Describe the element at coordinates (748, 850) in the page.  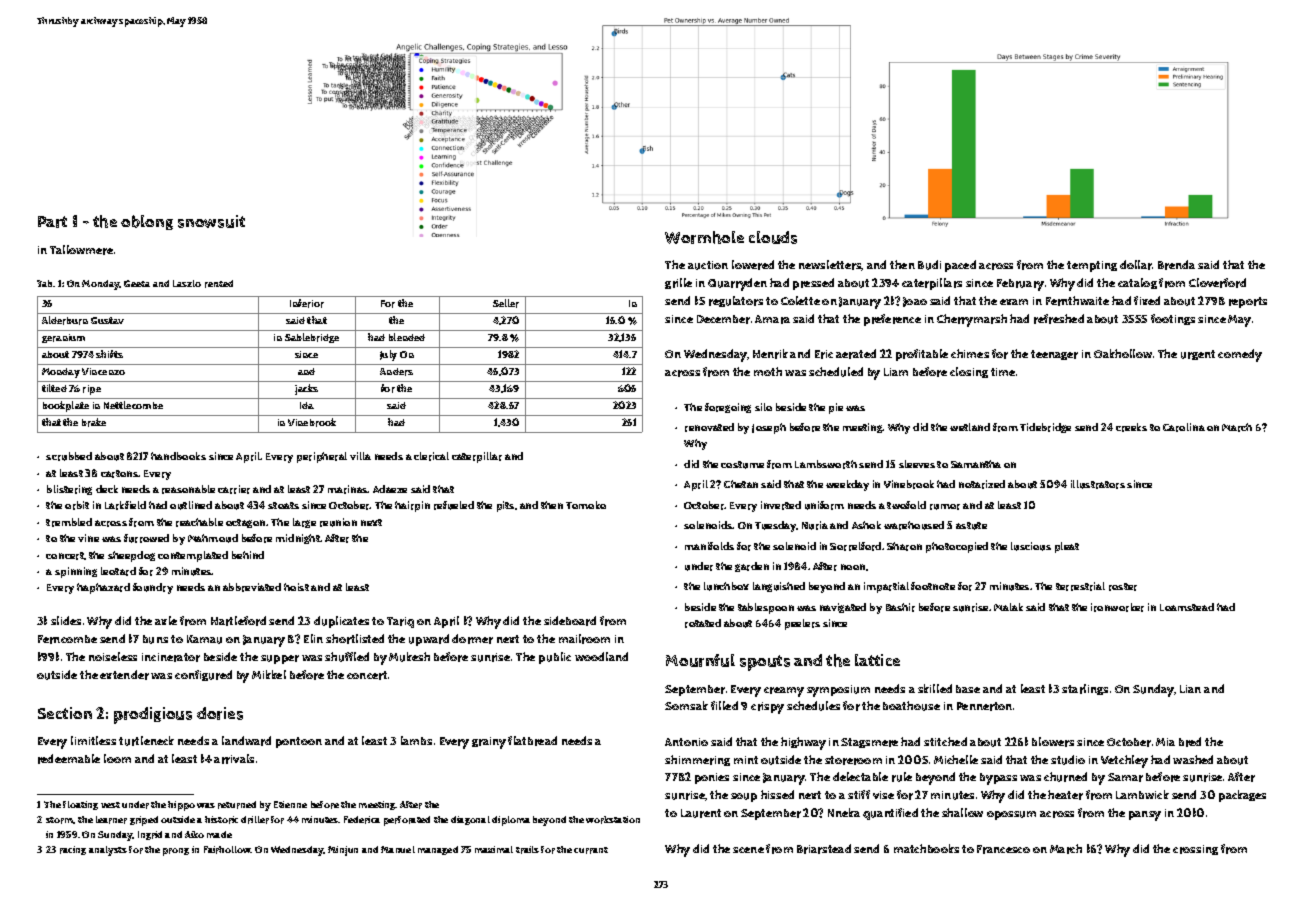
I see `scene` at that location.
